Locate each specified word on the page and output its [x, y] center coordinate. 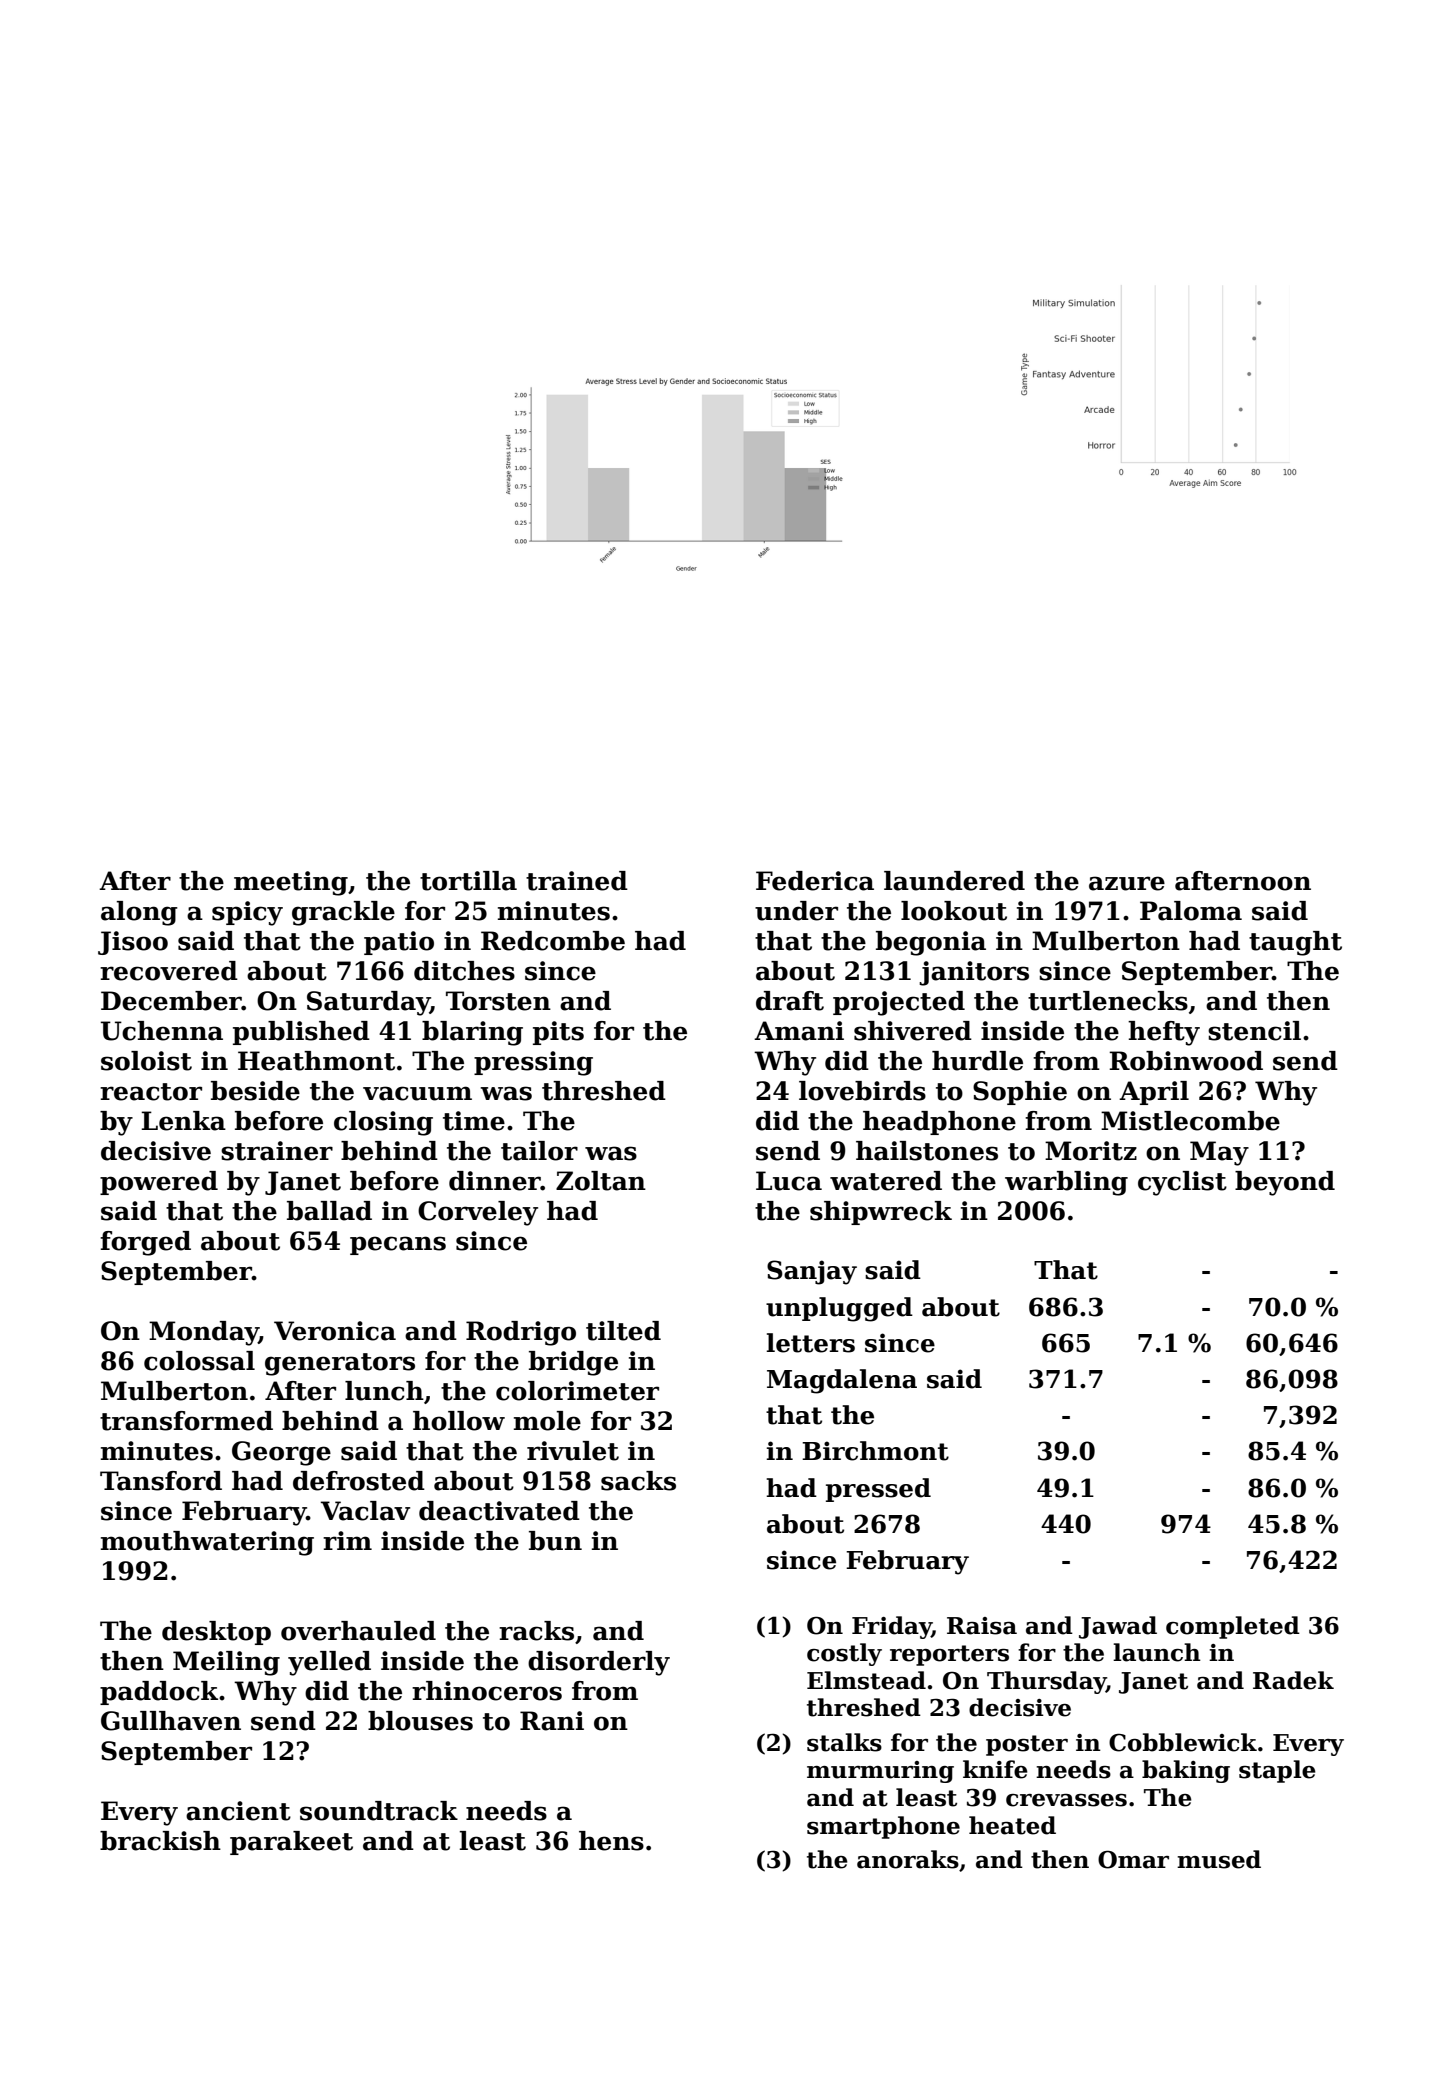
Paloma [1191, 911]
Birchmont [875, 1451]
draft [790, 1001]
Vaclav [365, 1511]
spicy [247, 913]
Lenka [183, 1121]
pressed [878, 1490]
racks [536, 1631]
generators [340, 1364]
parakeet [291, 1843]
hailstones [927, 1151]
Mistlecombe [1190, 1121]
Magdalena [842, 1381]
